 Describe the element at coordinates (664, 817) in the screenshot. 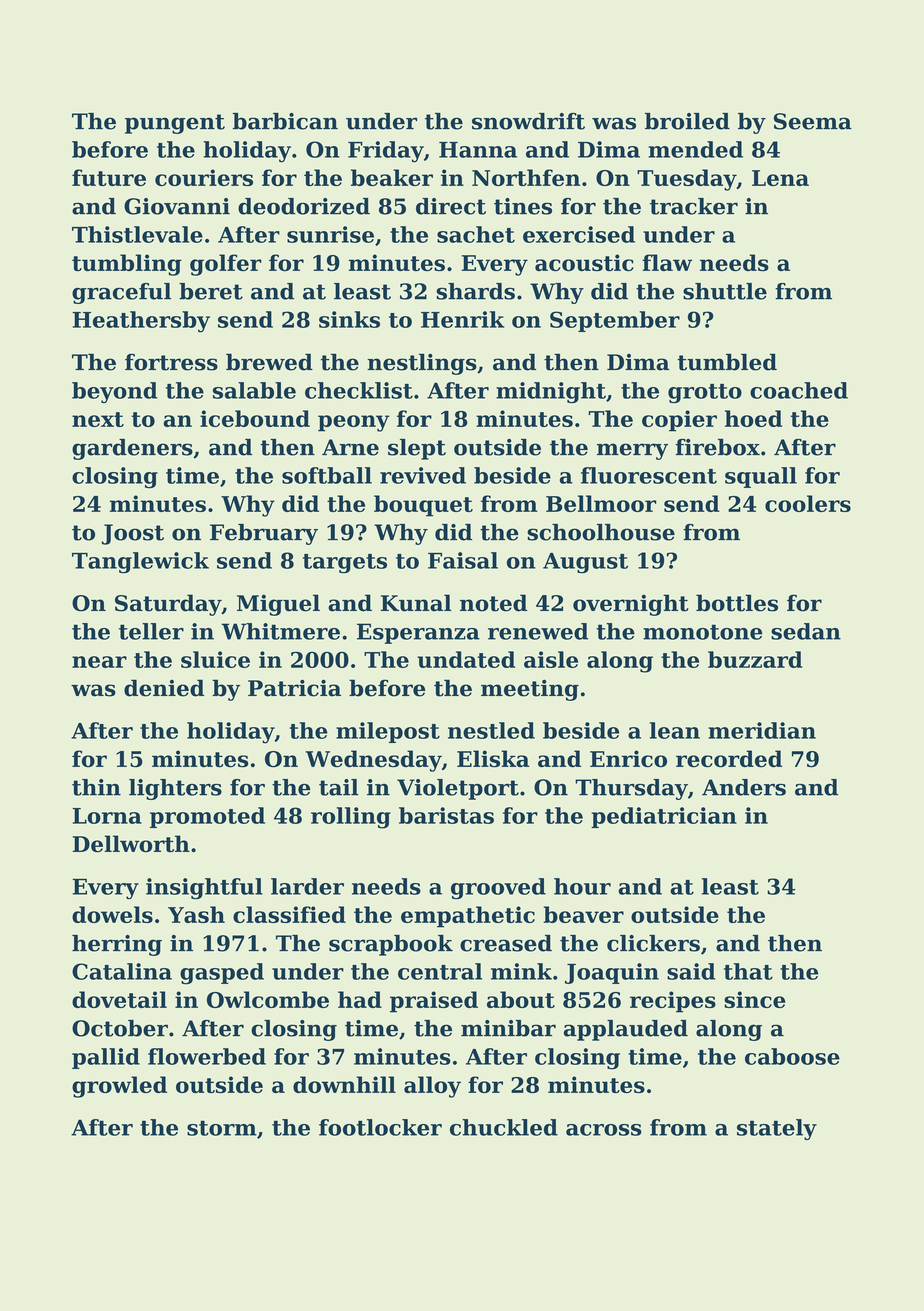

I see `pediatrician` at that location.
